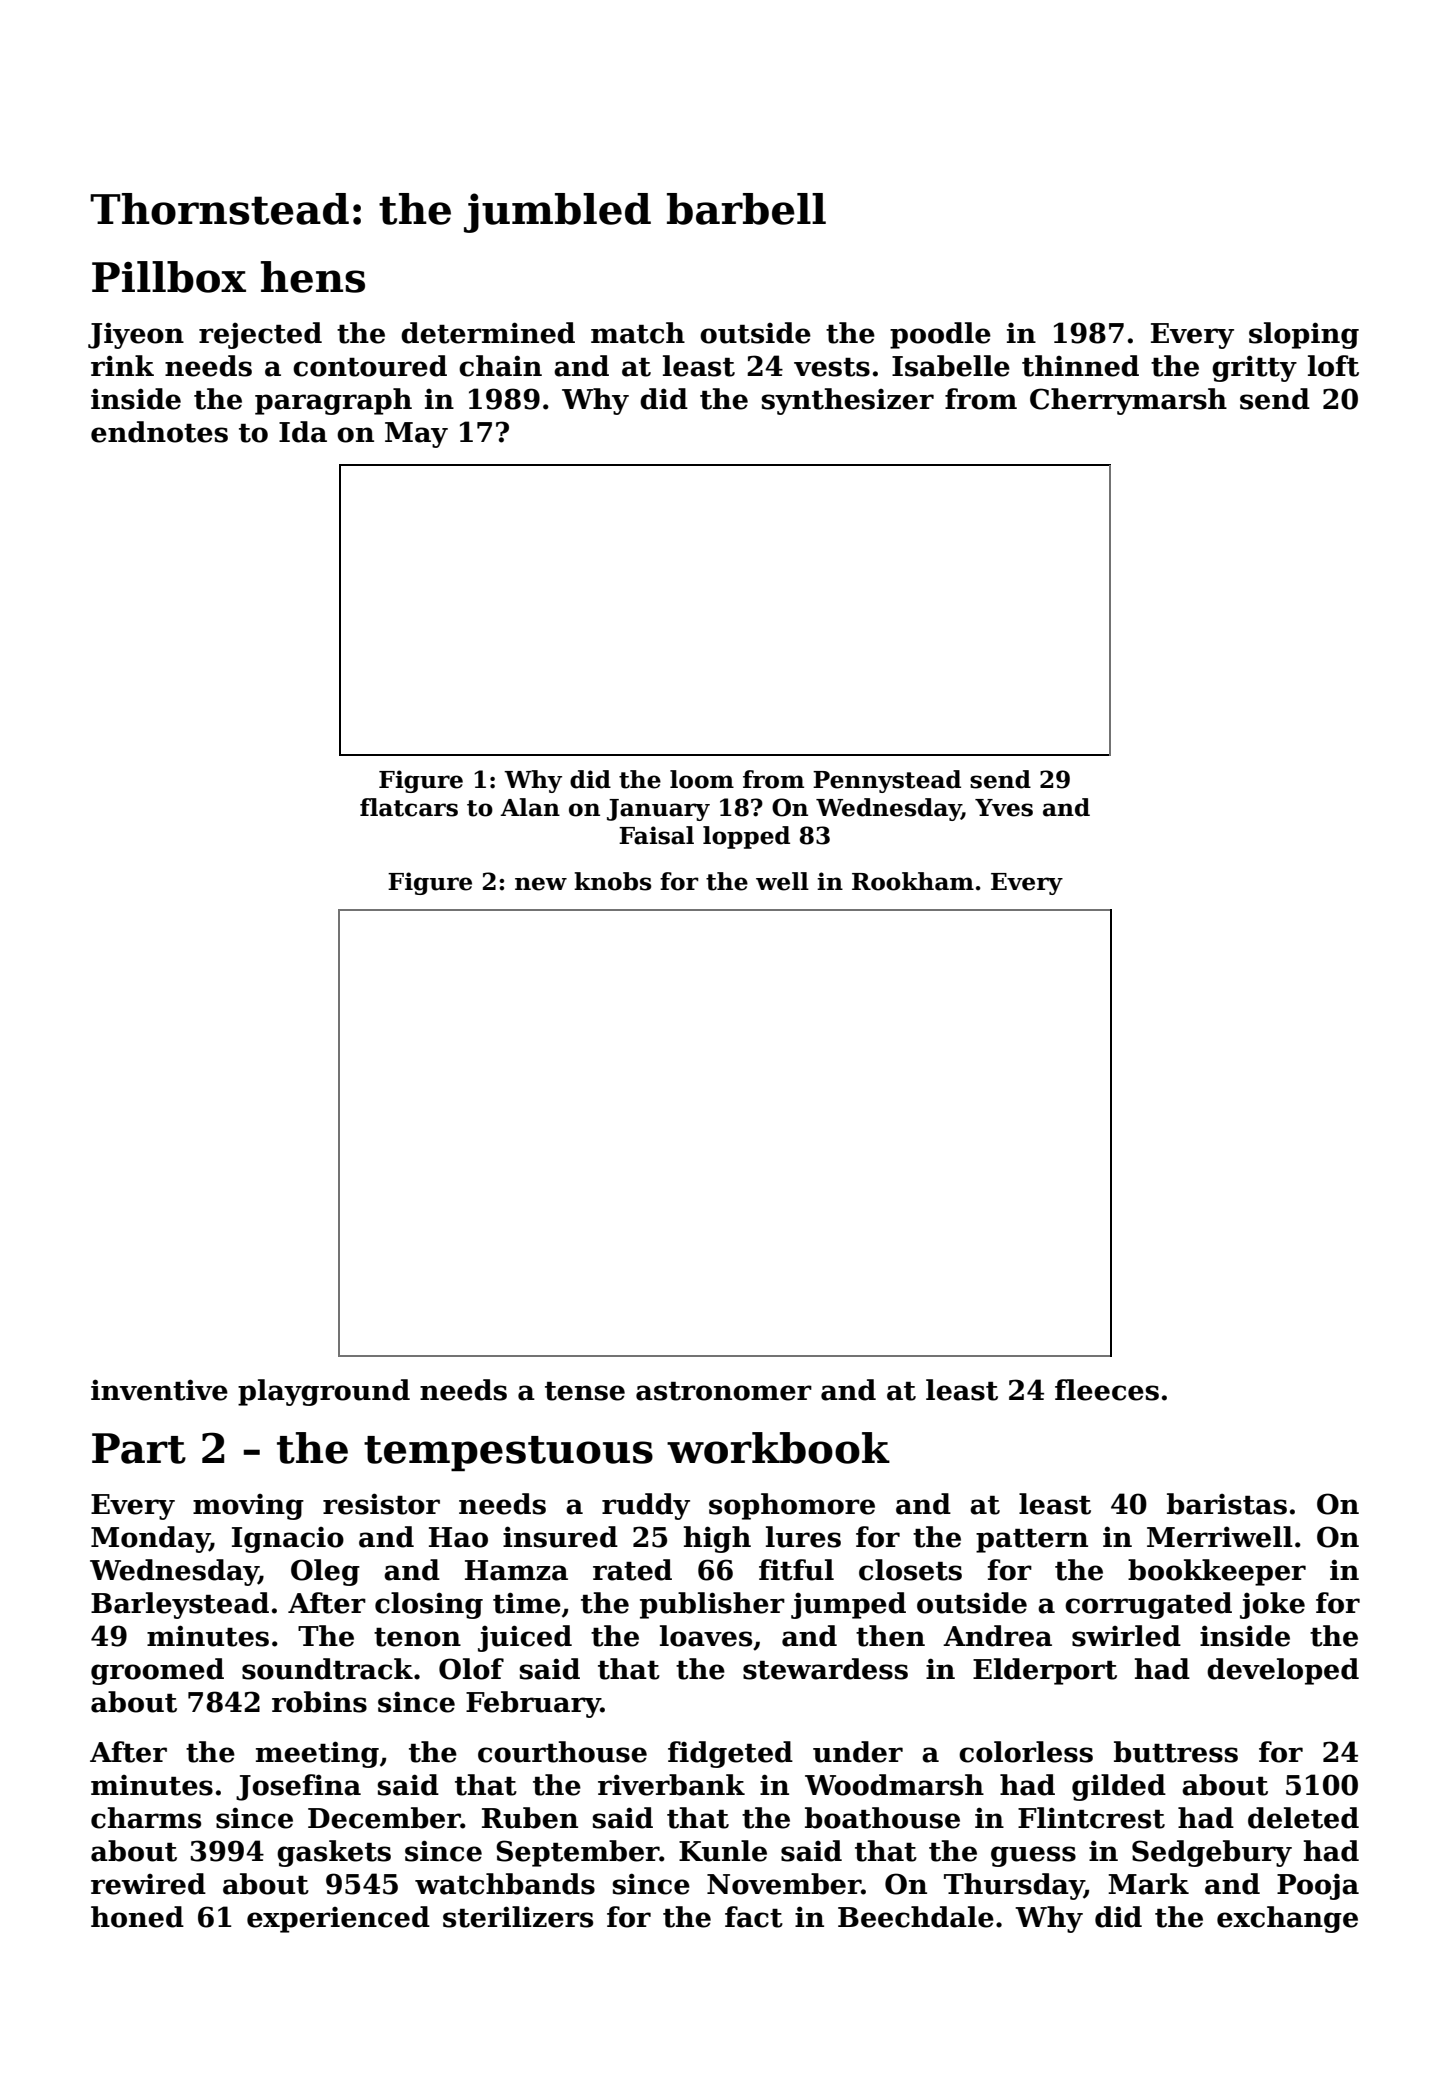 This document has height=2100, width=1450. Describe the element at coordinates (1004, 808) in the document. I see `Yves` at that location.
